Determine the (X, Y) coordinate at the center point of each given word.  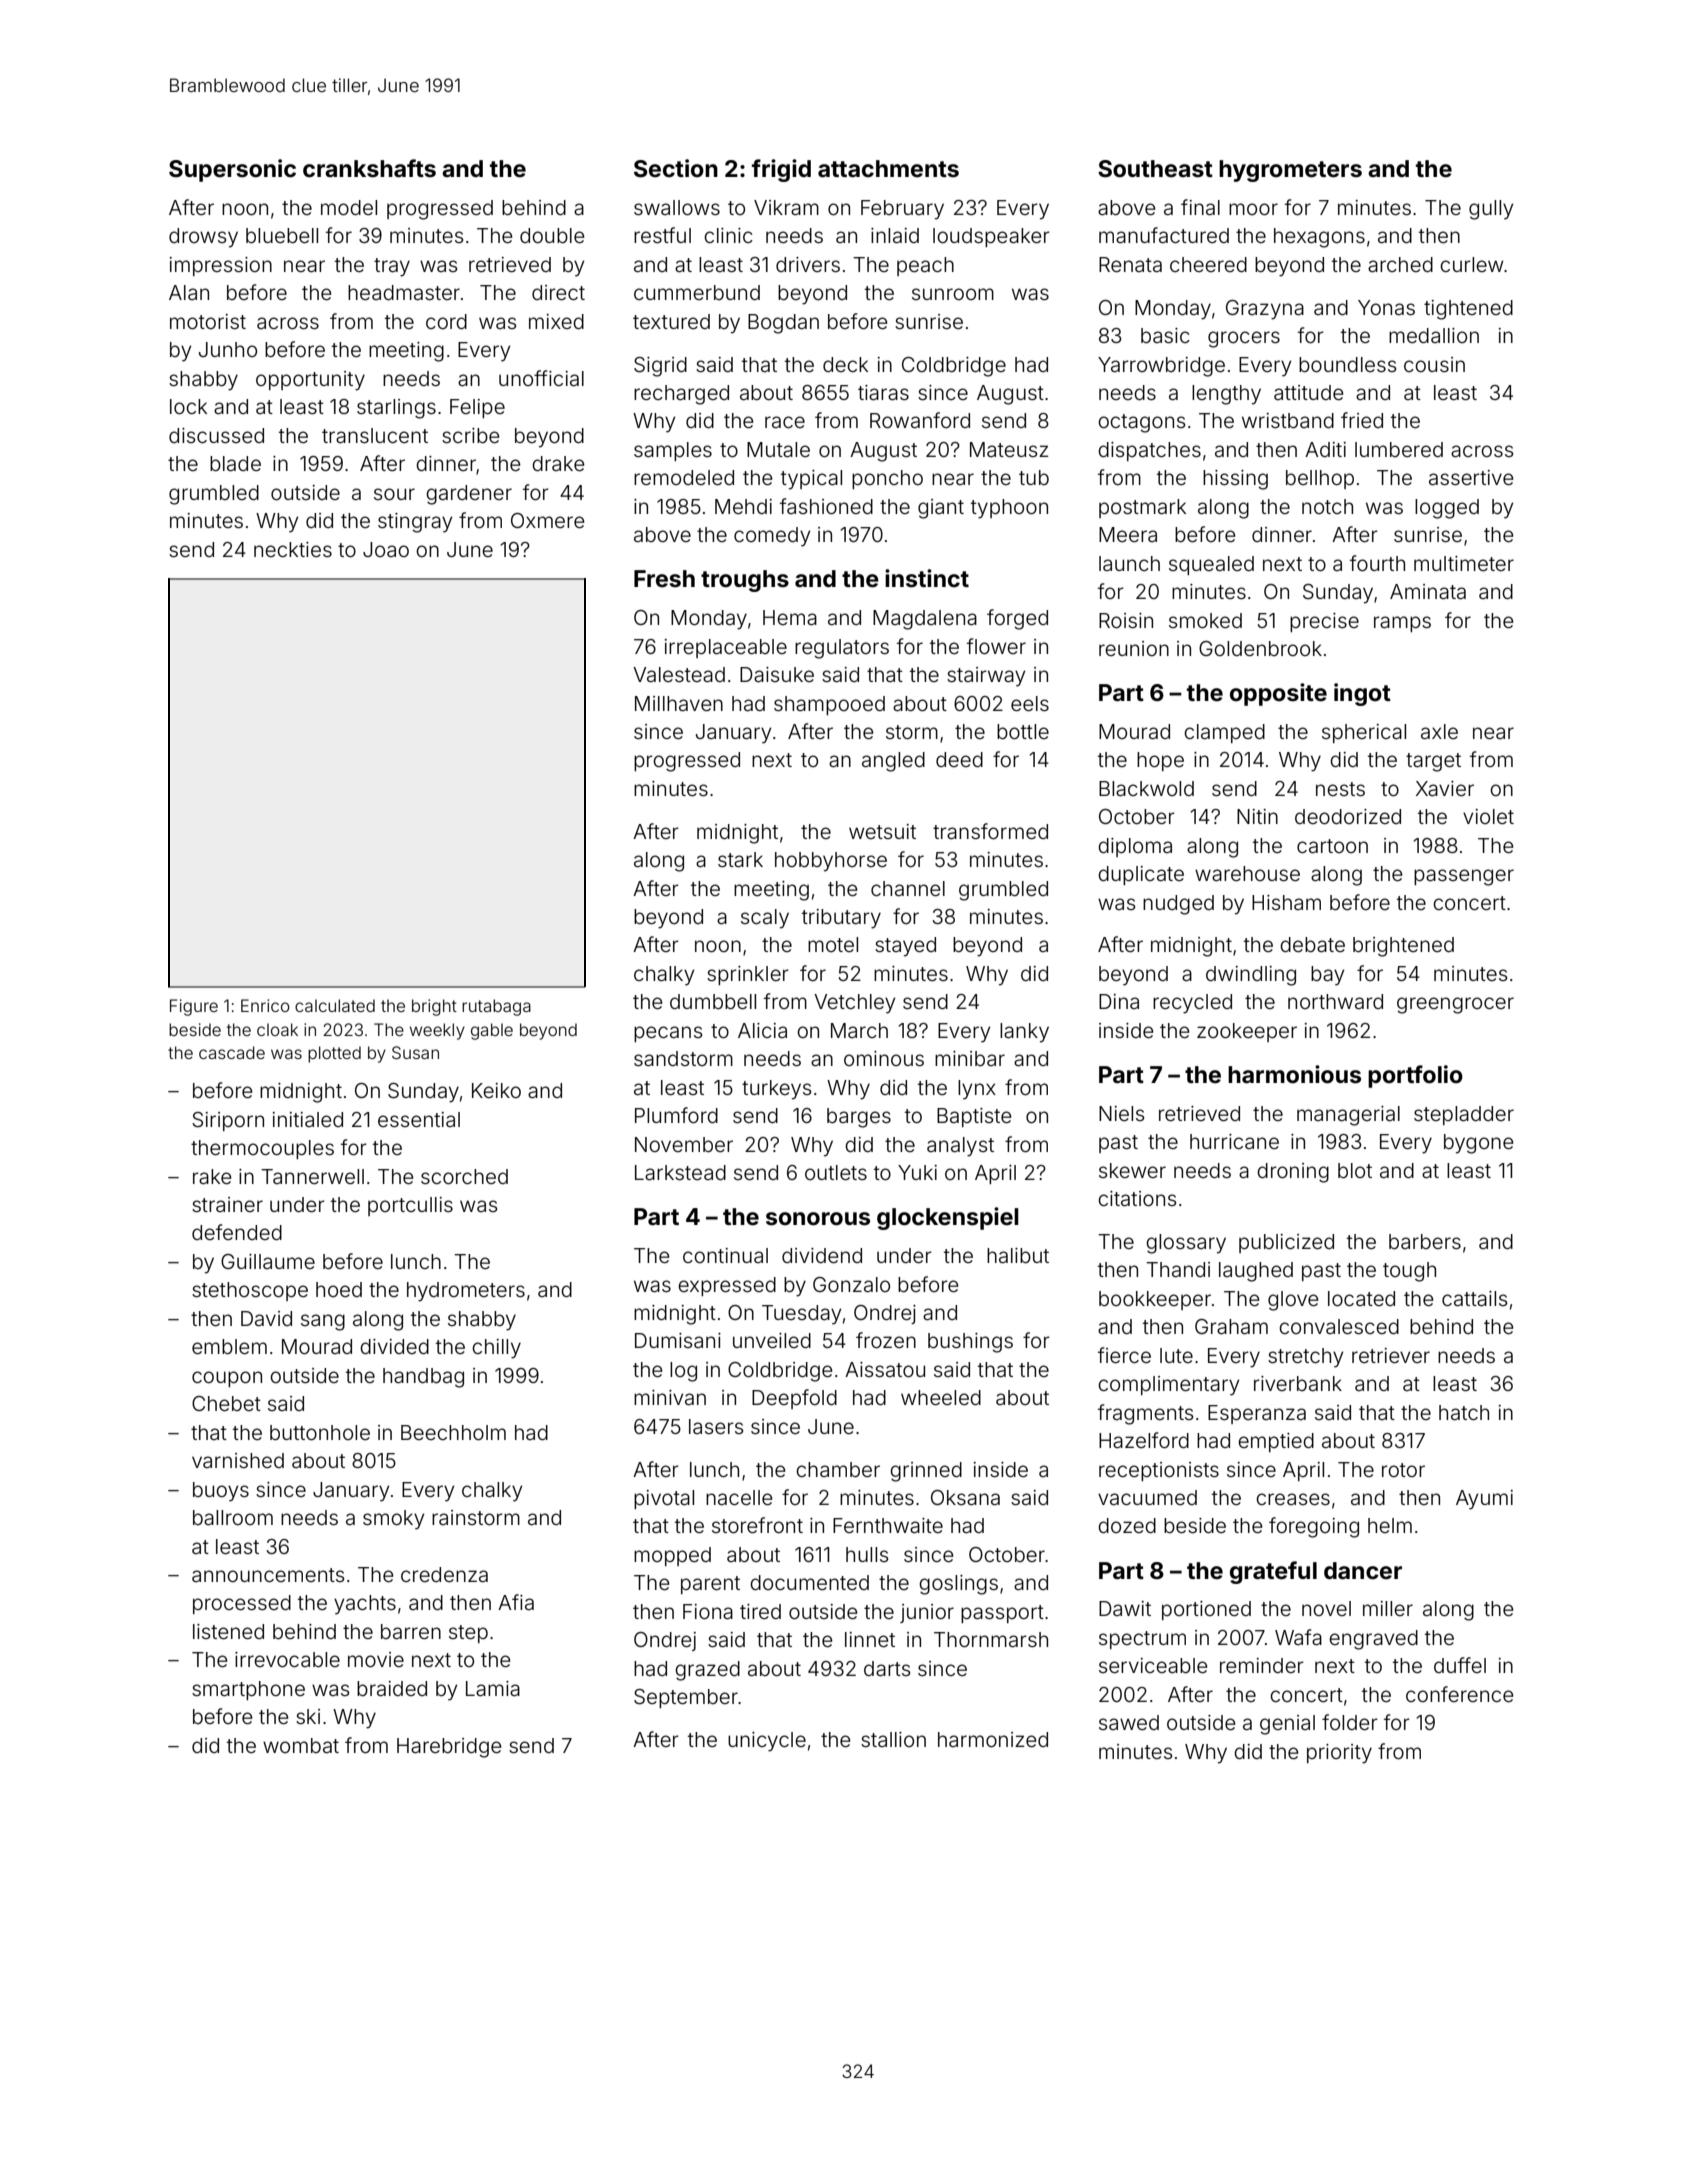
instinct (927, 578)
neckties (293, 549)
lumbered (1399, 449)
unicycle (767, 1742)
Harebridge (449, 1748)
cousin (1434, 364)
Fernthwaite (888, 1525)
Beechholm (453, 1432)
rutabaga (496, 1007)
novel (1326, 1608)
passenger (1464, 877)
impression (220, 266)
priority (1339, 1754)
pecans (668, 1034)
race (785, 422)
